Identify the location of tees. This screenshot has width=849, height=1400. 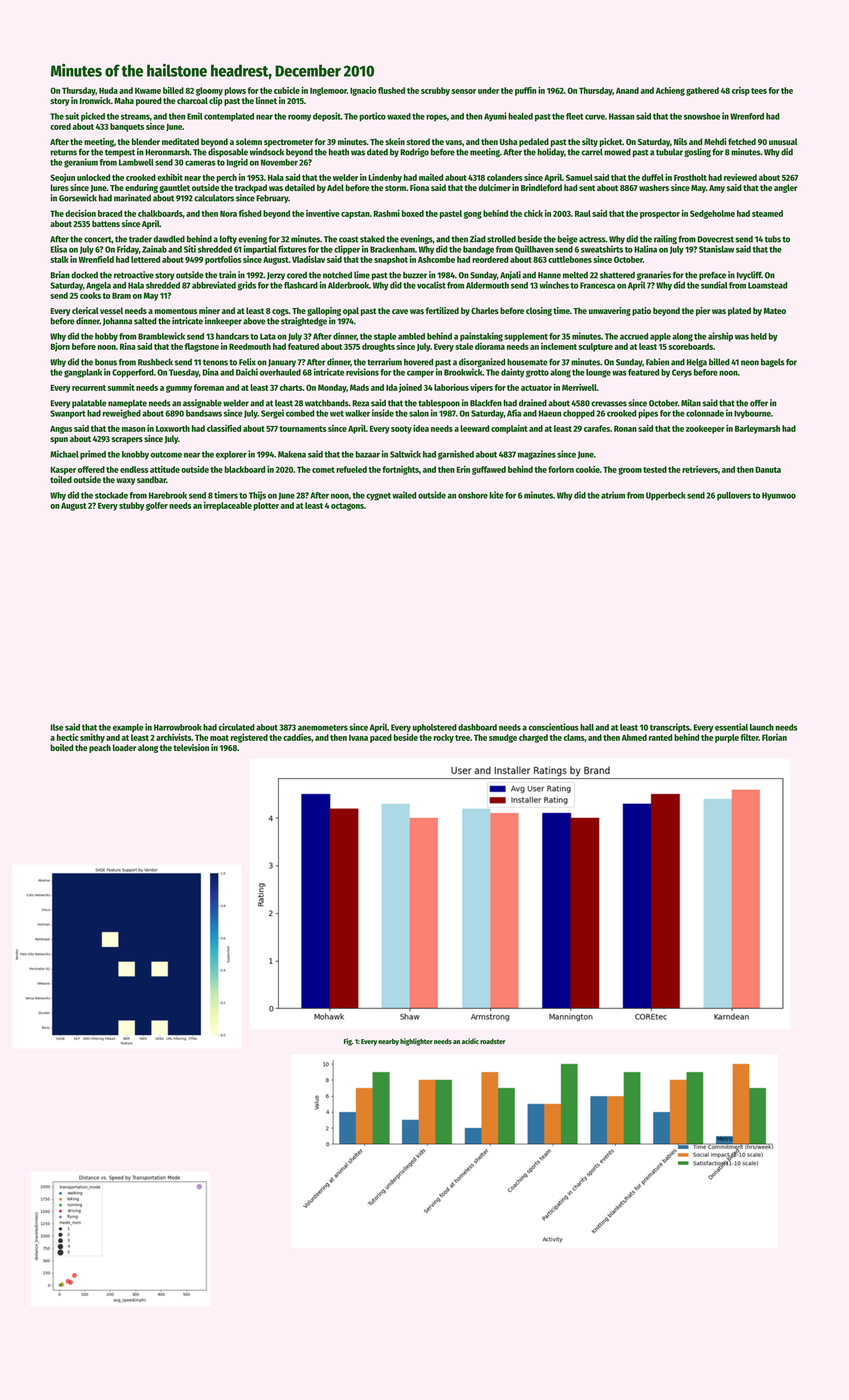
(759, 91).
